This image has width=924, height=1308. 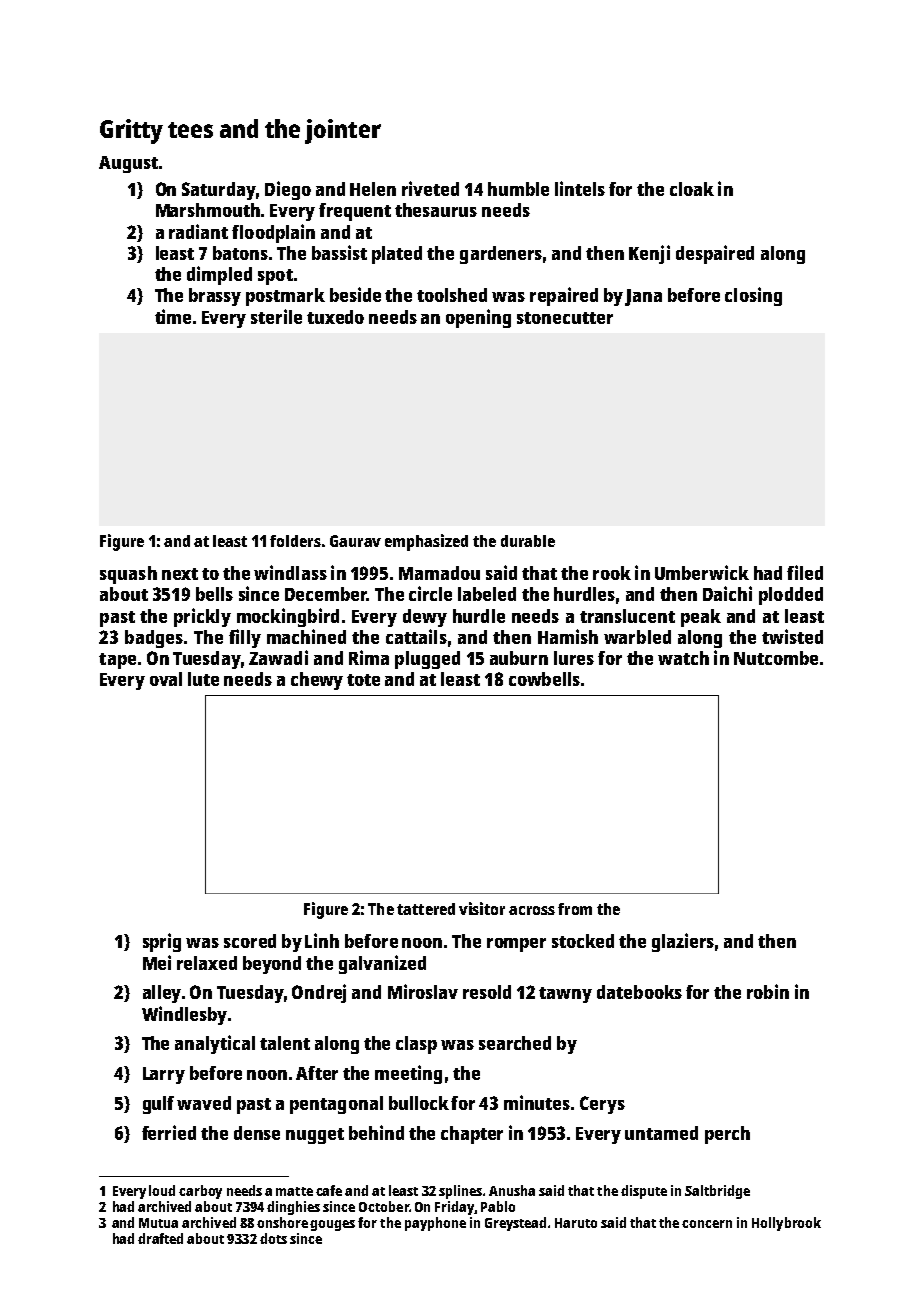 I want to click on squash, so click(x=128, y=575).
